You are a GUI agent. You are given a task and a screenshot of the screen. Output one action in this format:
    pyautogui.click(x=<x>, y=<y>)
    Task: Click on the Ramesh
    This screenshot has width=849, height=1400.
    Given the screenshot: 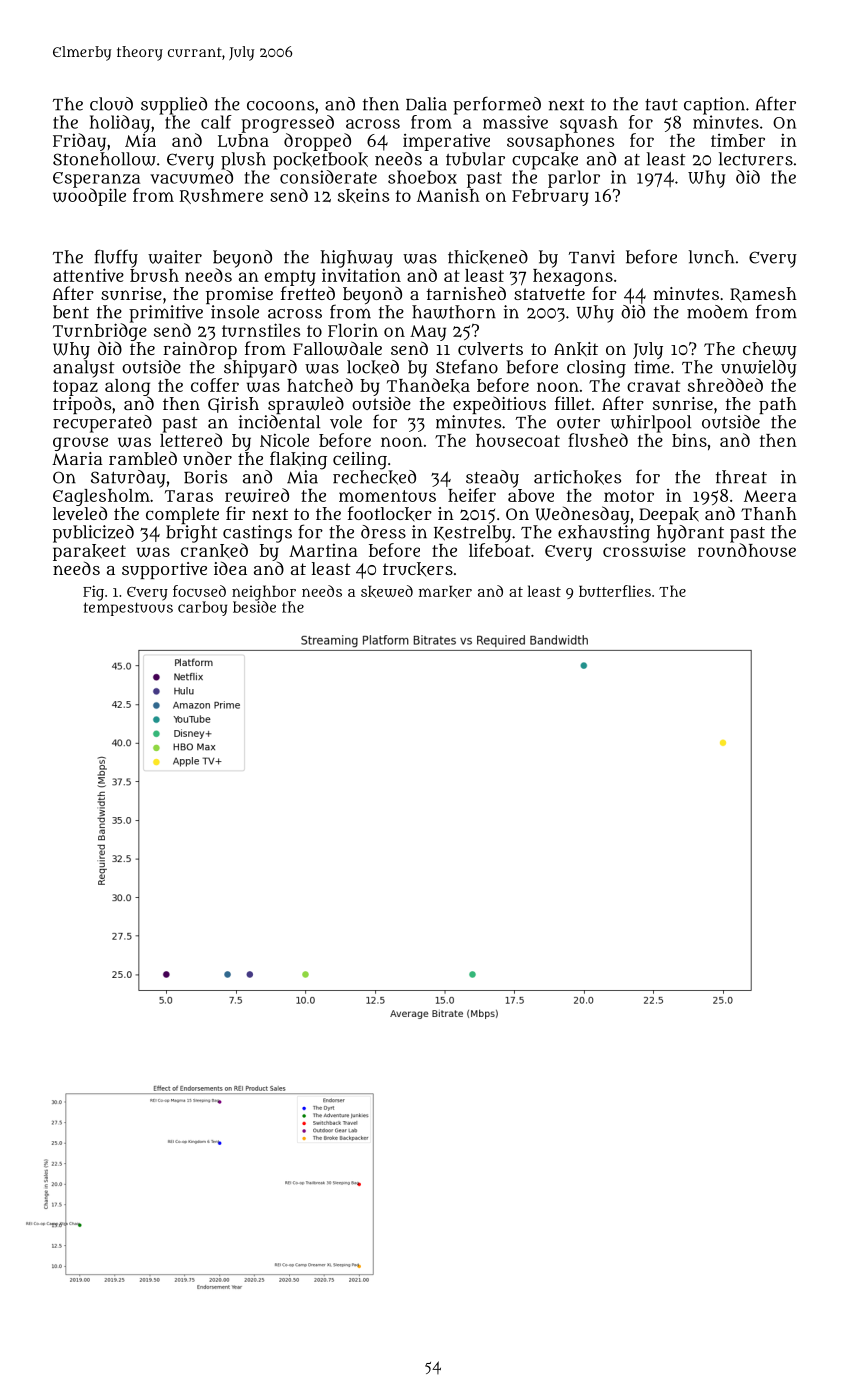 What is the action you would take?
    pyautogui.click(x=763, y=295)
